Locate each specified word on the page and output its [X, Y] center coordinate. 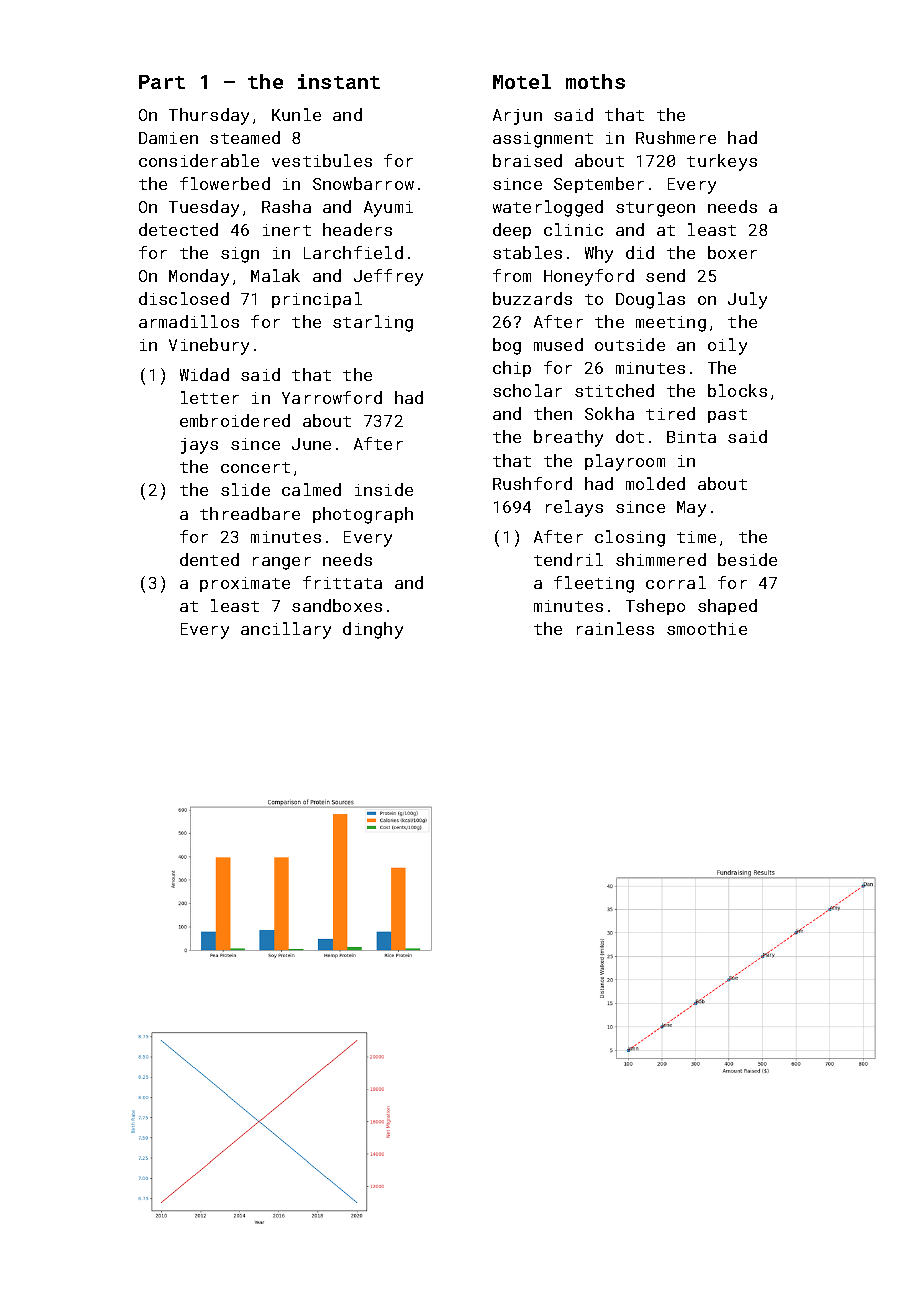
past [727, 416]
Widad [204, 374]
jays [199, 446]
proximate [245, 584]
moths [595, 81]
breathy [568, 438]
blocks [737, 390]
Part [162, 82]
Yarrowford [332, 397]
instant [339, 81]
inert [287, 230]
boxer [732, 252]
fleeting [594, 584]
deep [512, 231]
